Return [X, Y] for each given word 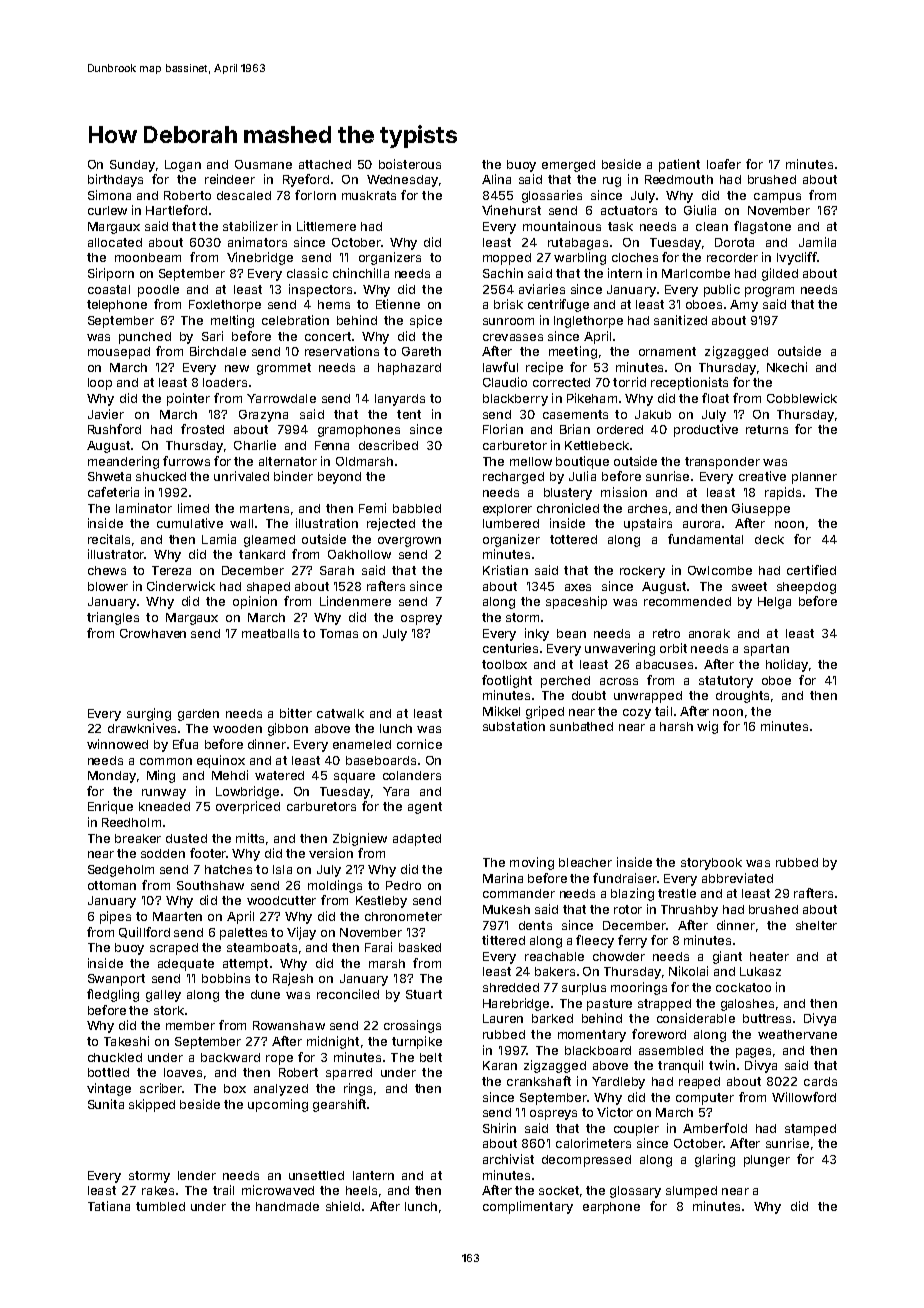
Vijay [301, 933]
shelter [816, 925]
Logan [183, 166]
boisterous [410, 164]
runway [164, 794]
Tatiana [109, 1206]
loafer [724, 164]
